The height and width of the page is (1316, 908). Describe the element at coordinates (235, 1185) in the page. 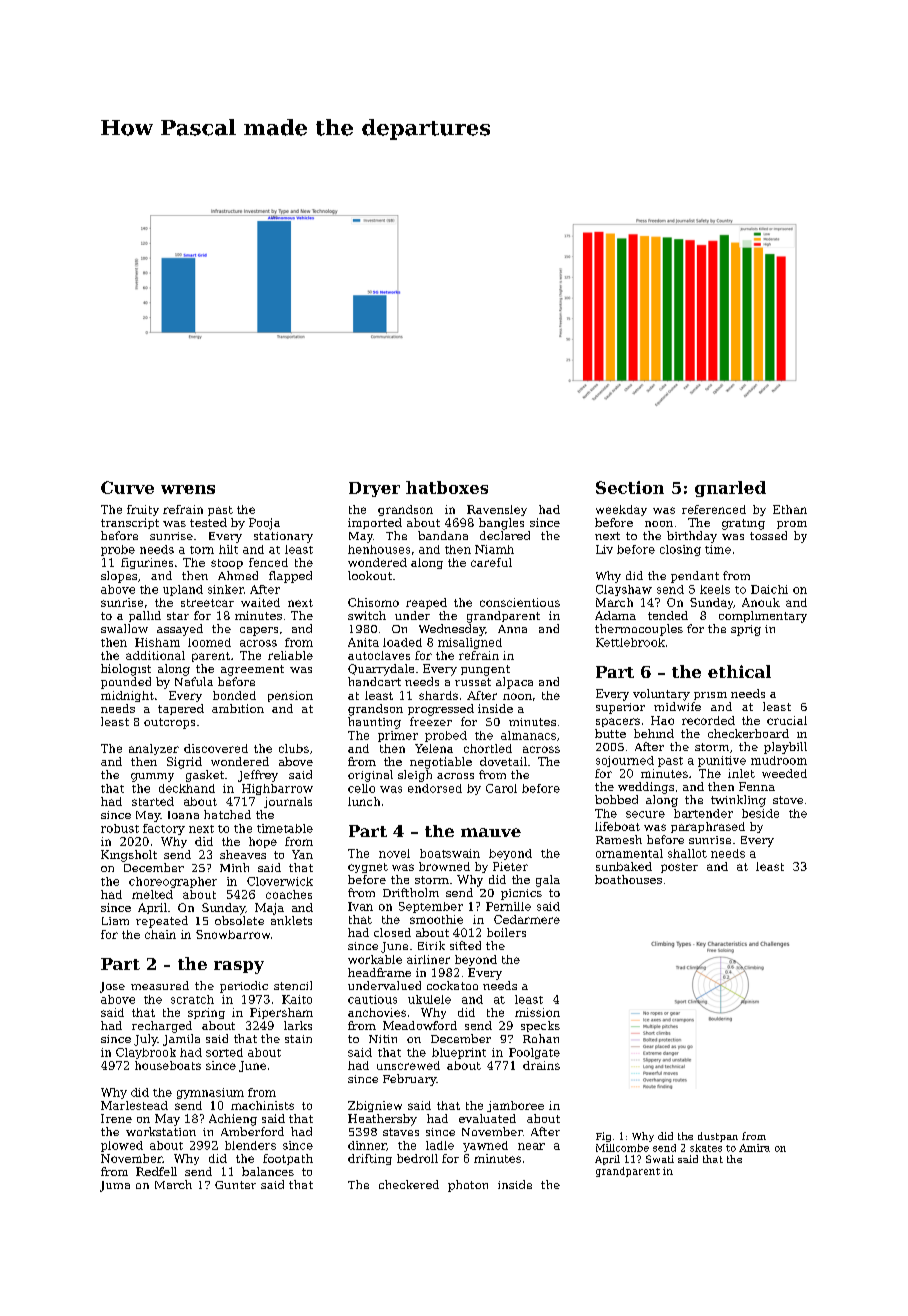

I see `Gunter` at that location.
